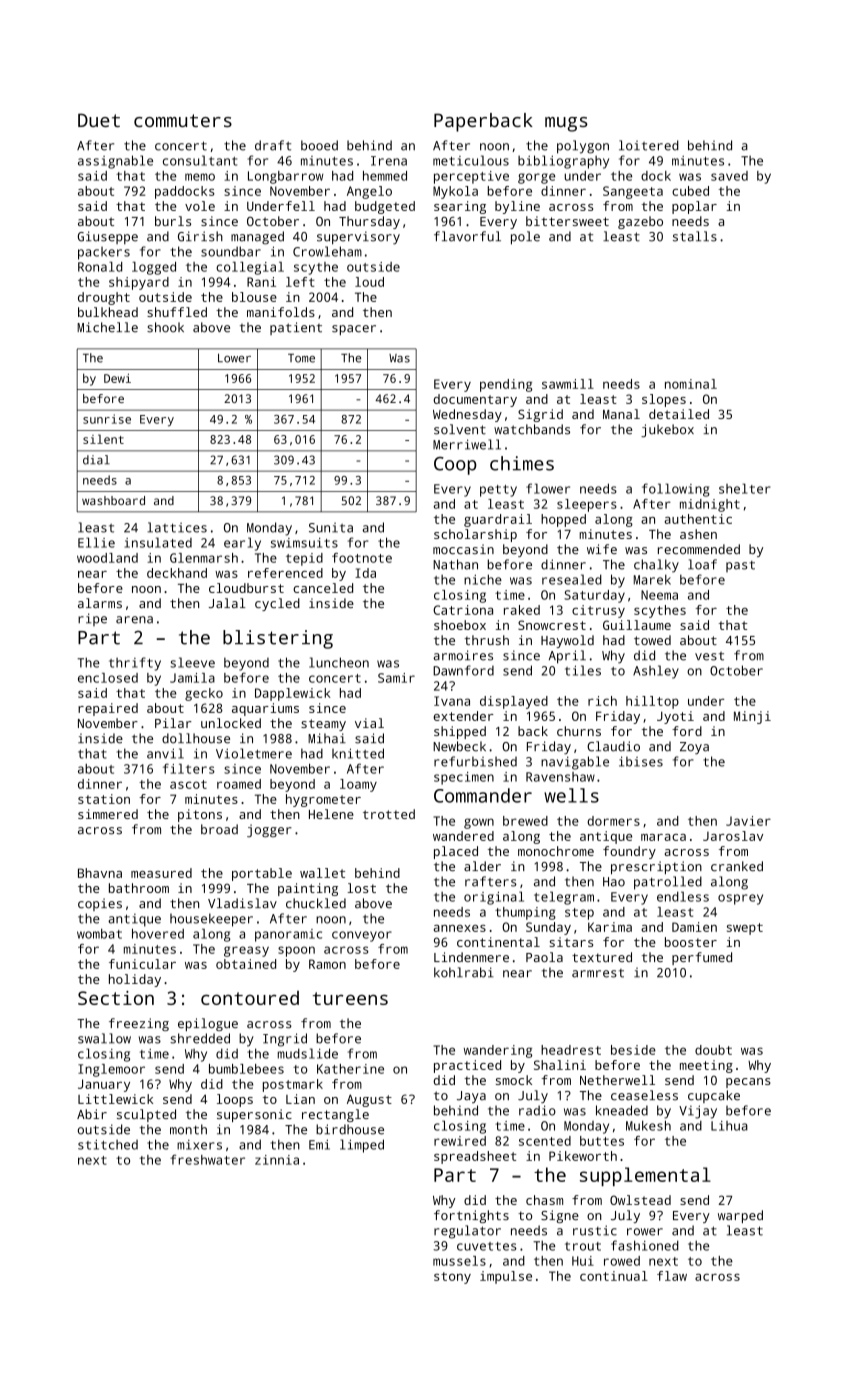 The width and height of the screenshot is (849, 1400). What do you see at coordinates (663, 837) in the screenshot?
I see `maraca` at bounding box center [663, 837].
